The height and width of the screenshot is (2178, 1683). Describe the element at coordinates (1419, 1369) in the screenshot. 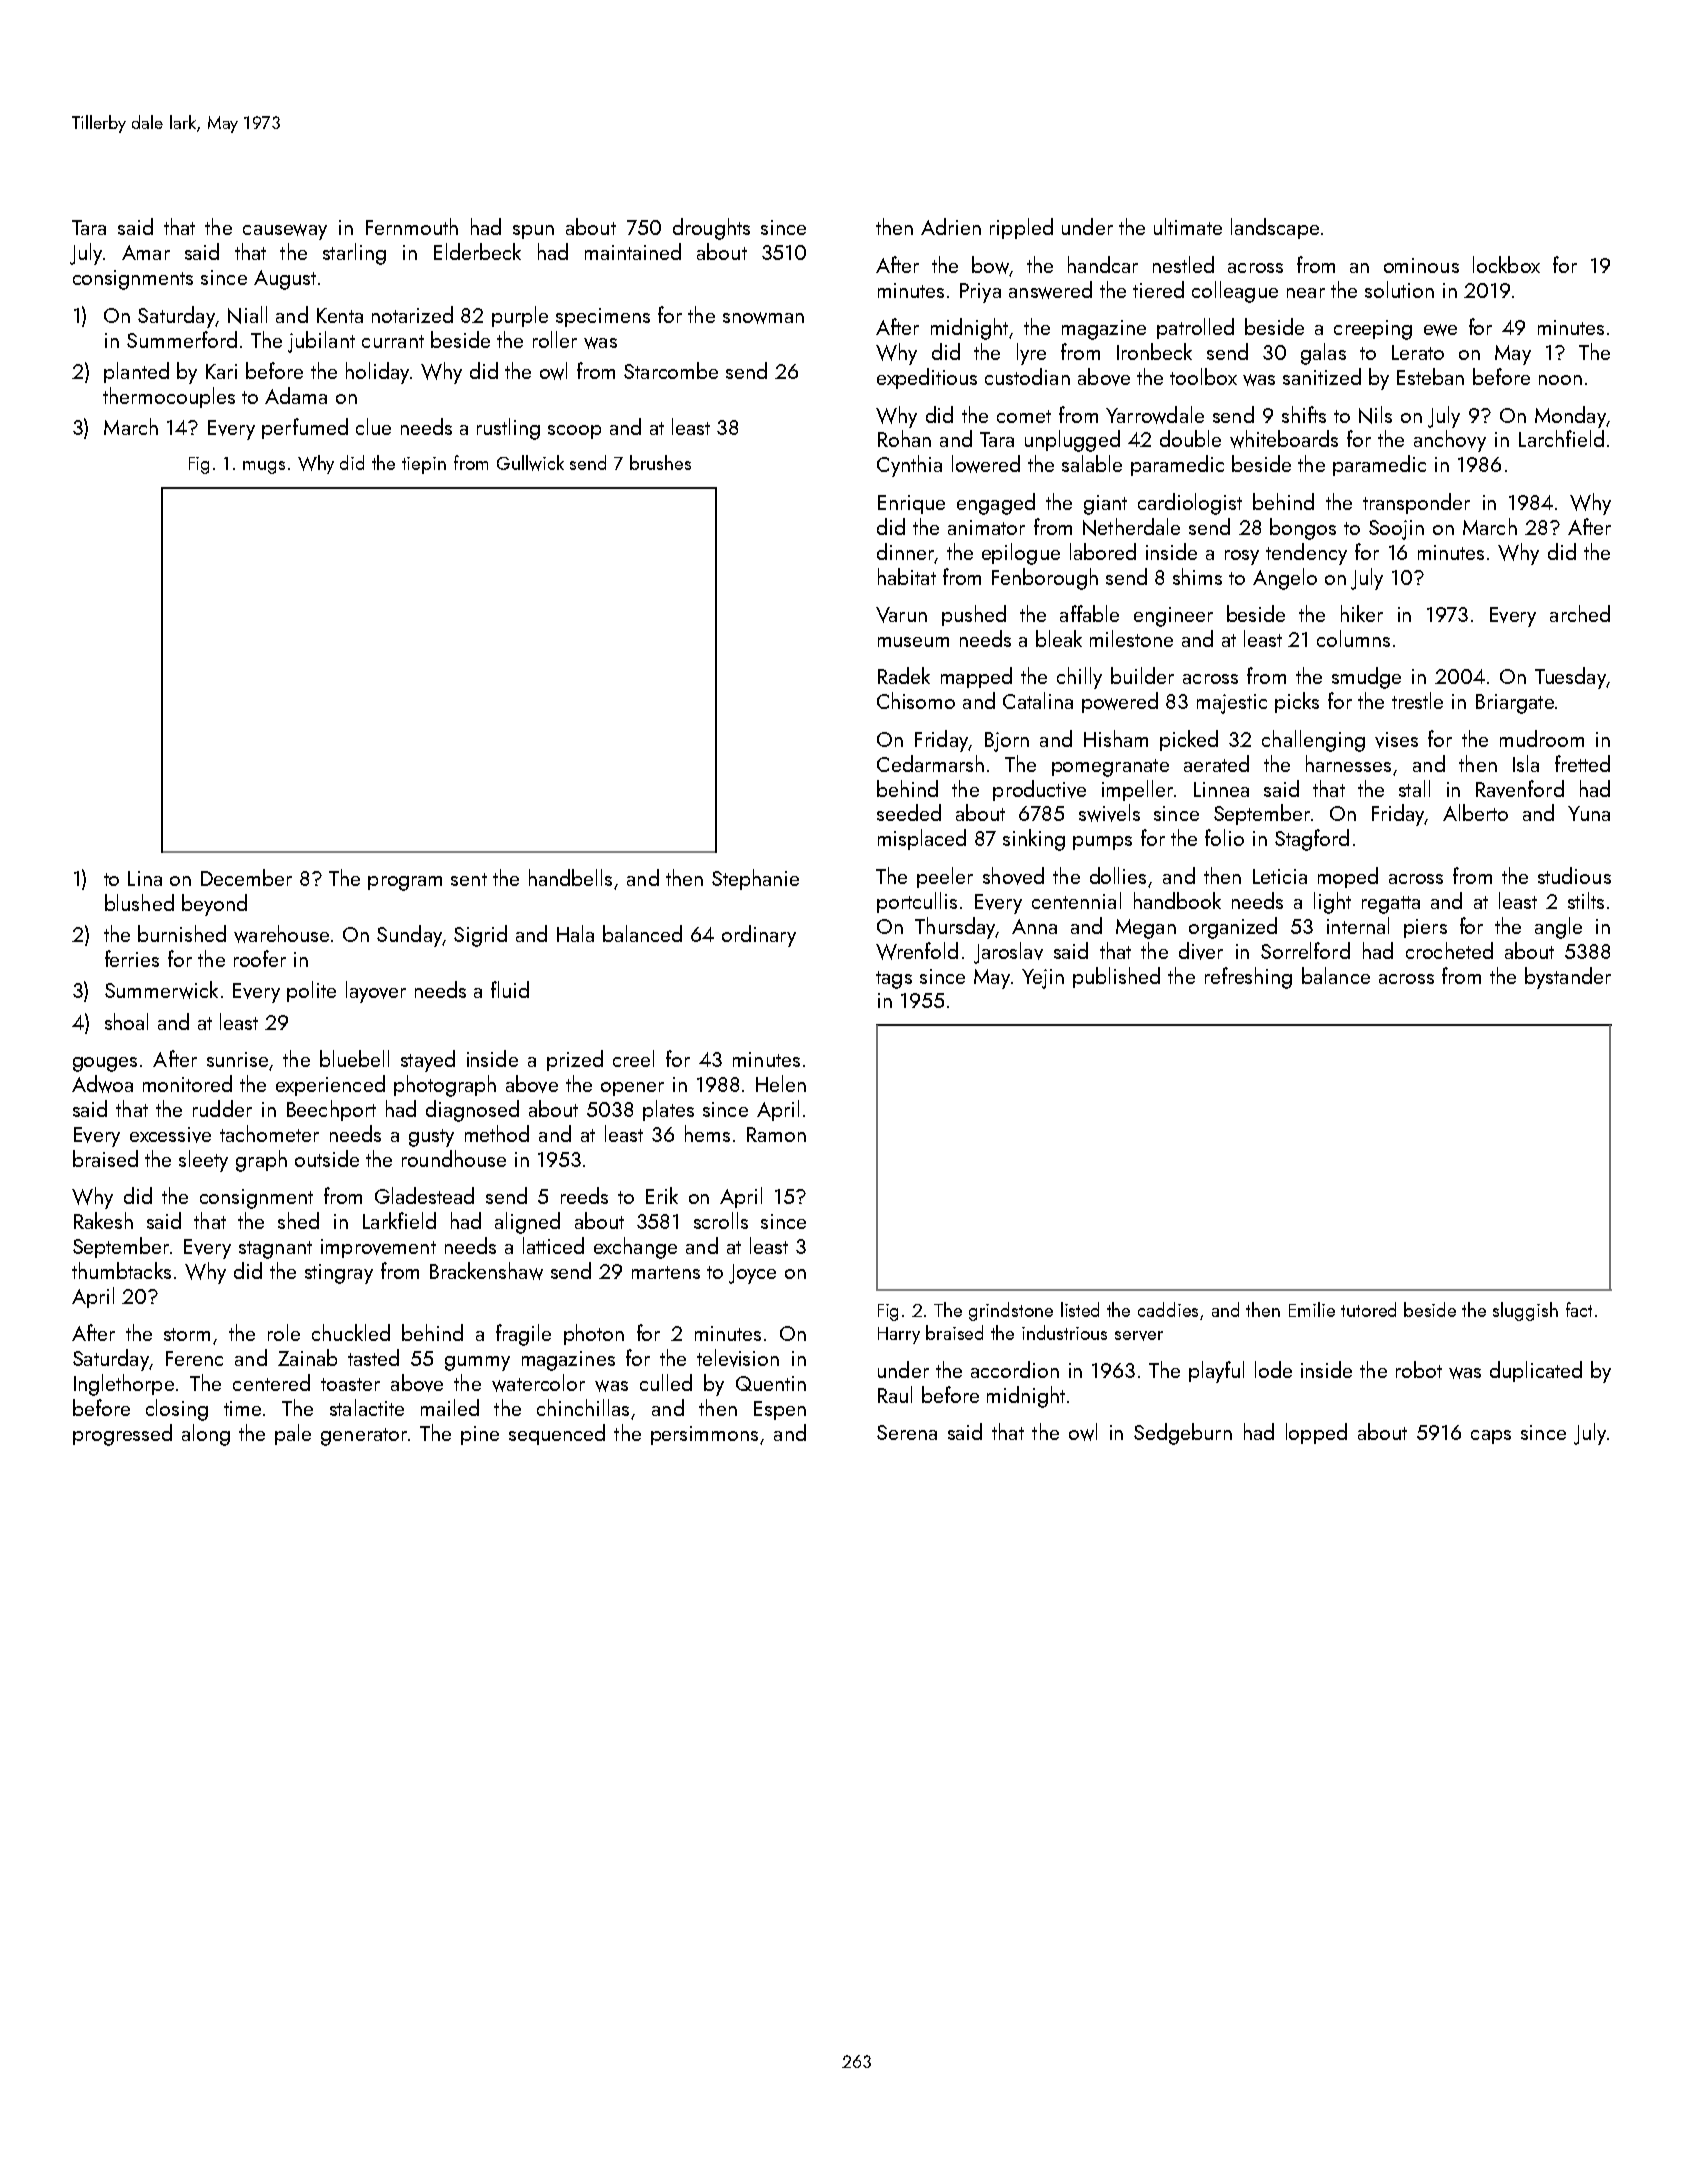

I see `robot` at that location.
